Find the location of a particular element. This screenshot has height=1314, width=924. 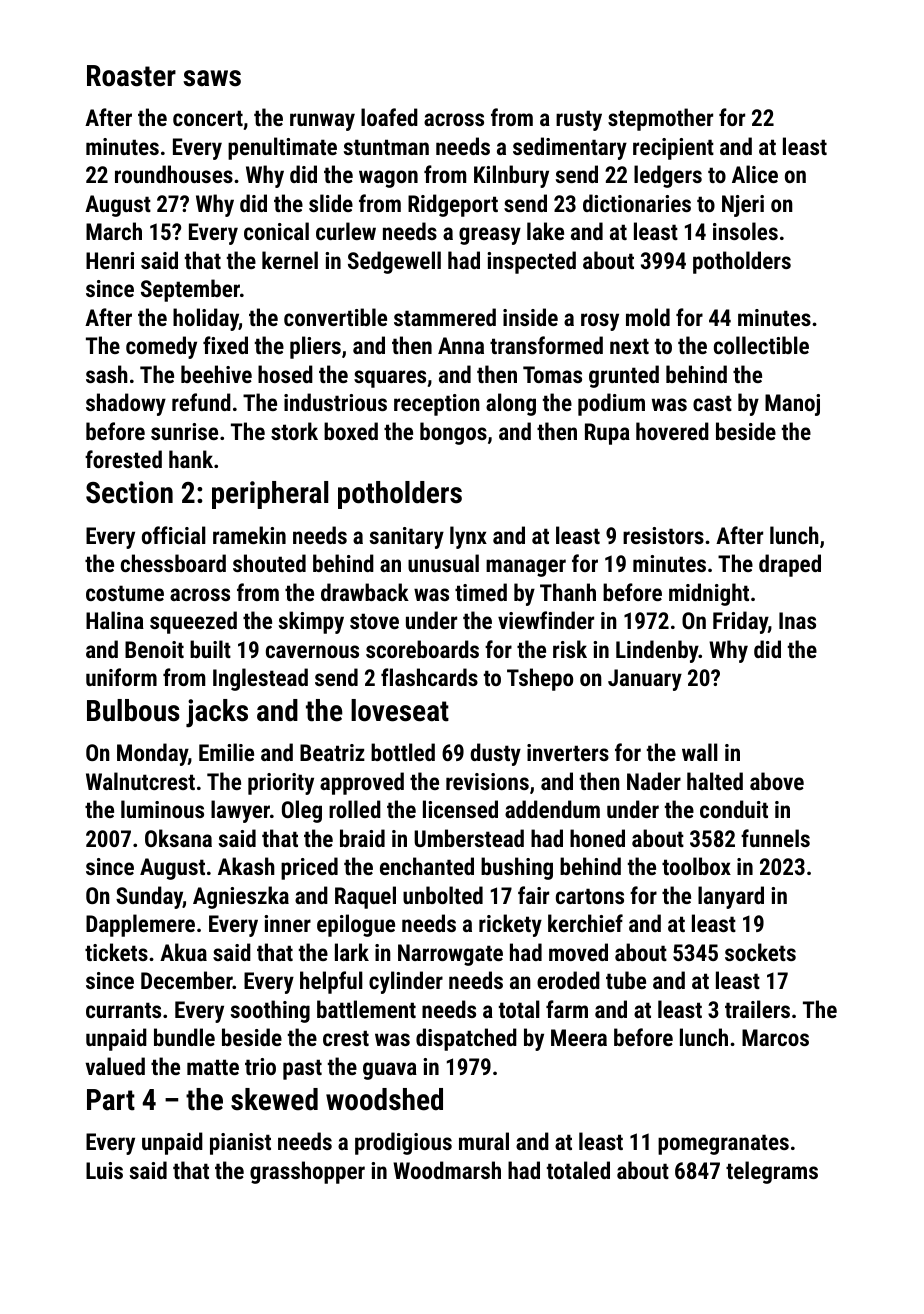

December is located at coordinates (187, 980).
